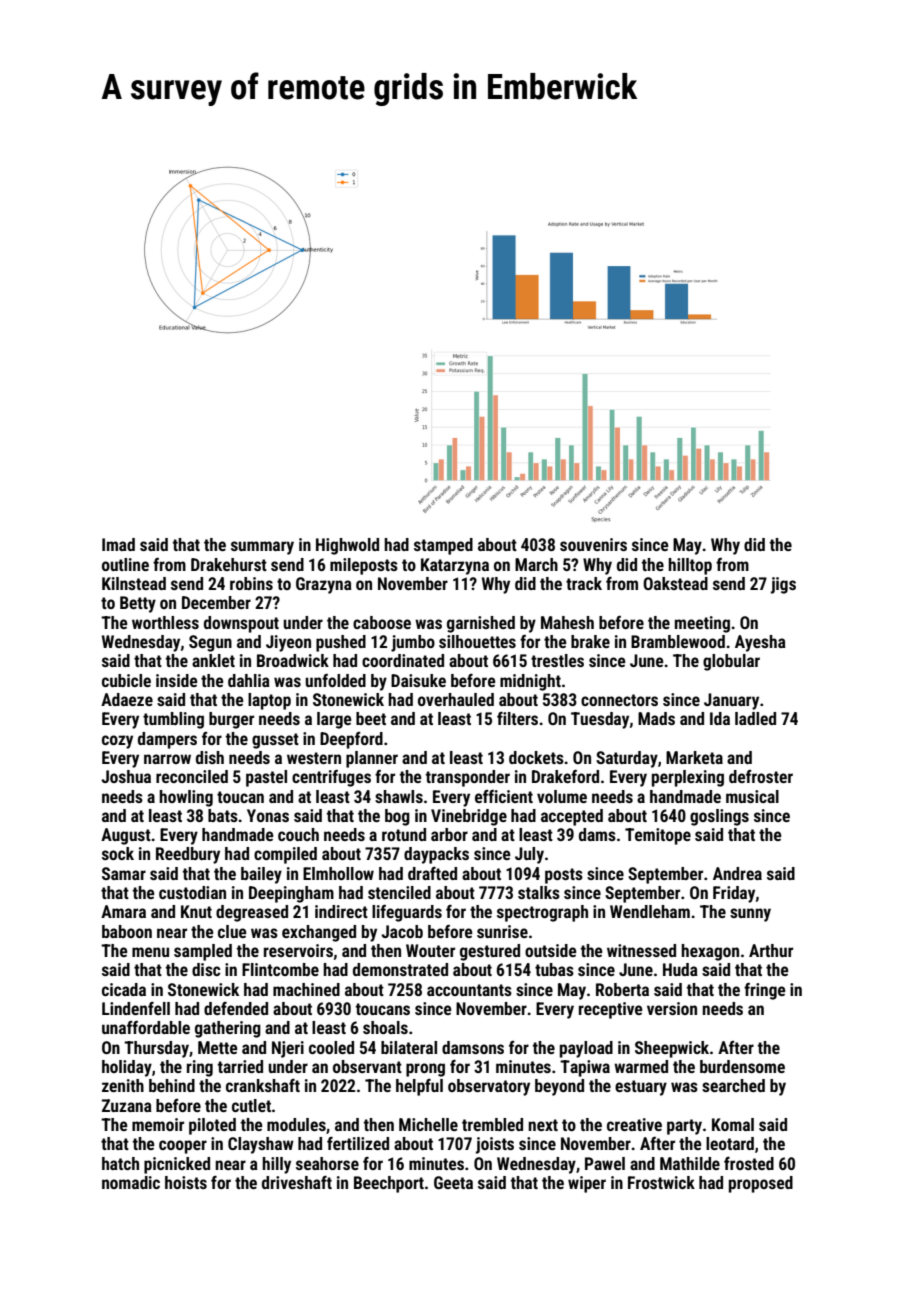  Describe the element at coordinates (490, 952) in the image. I see `gestured` at that location.
